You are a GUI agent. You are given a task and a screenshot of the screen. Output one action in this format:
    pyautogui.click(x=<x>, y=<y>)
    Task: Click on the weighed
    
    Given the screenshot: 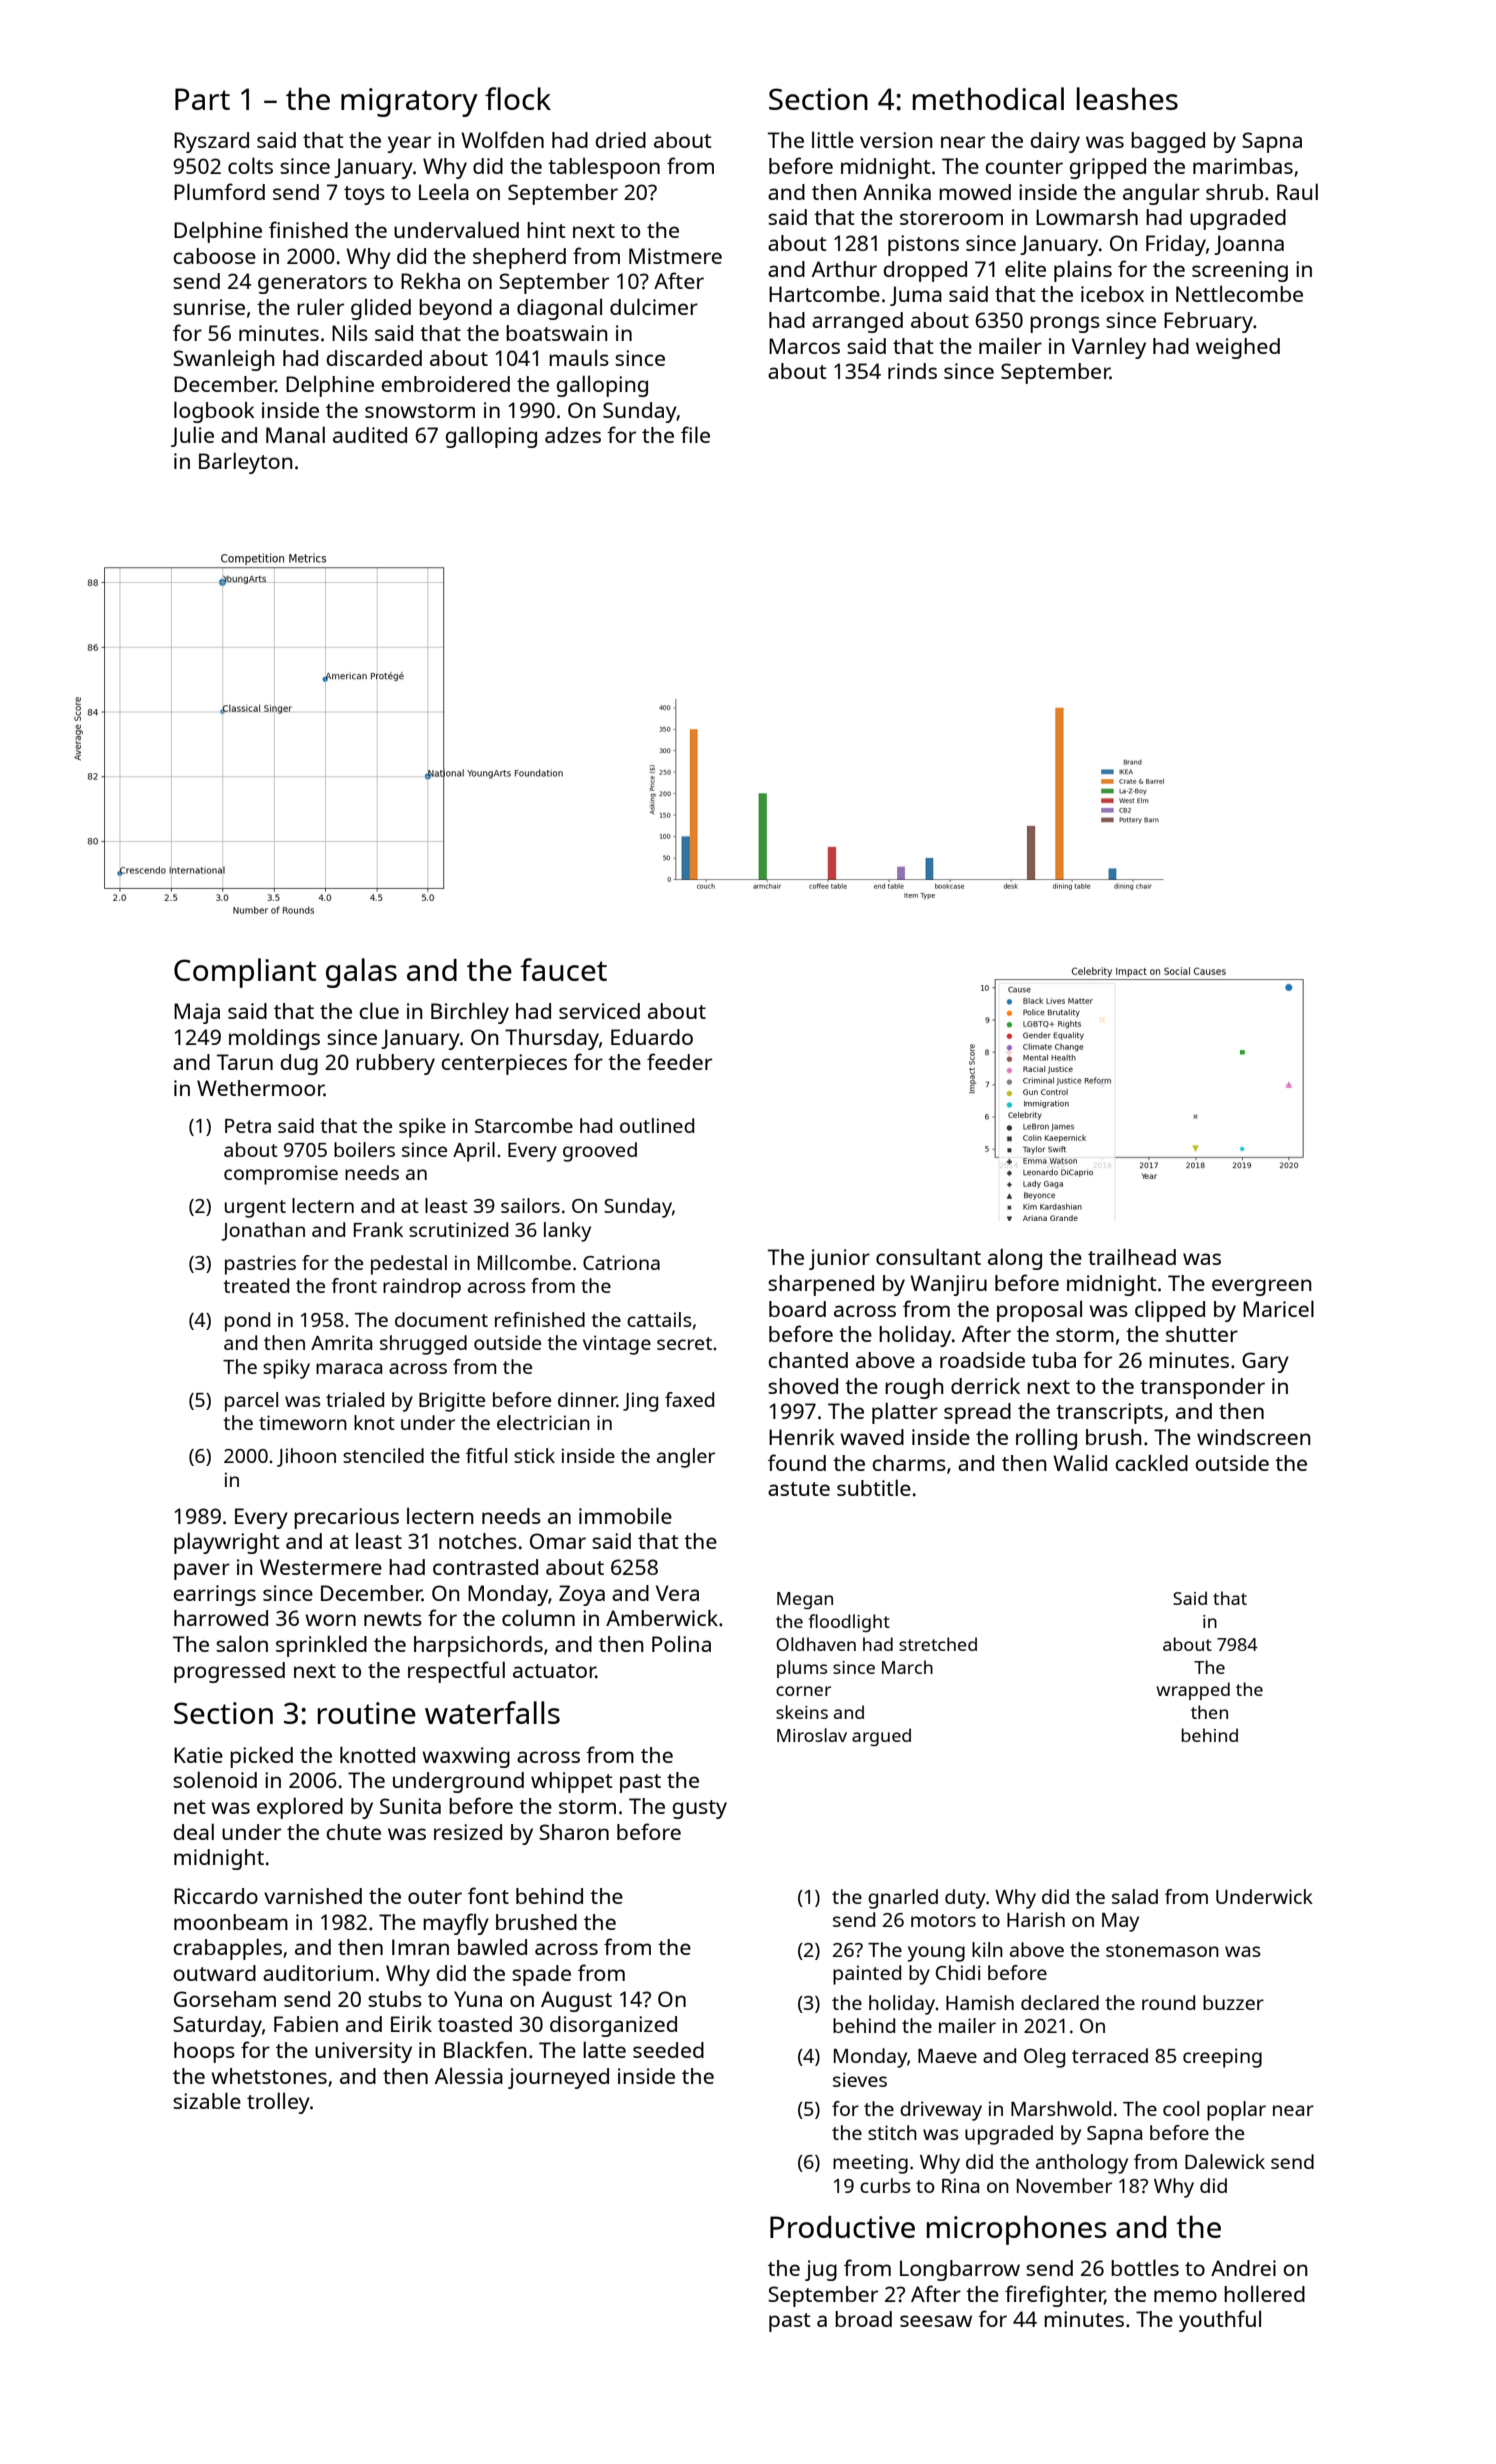 What is the action you would take?
    pyautogui.click(x=1238, y=348)
